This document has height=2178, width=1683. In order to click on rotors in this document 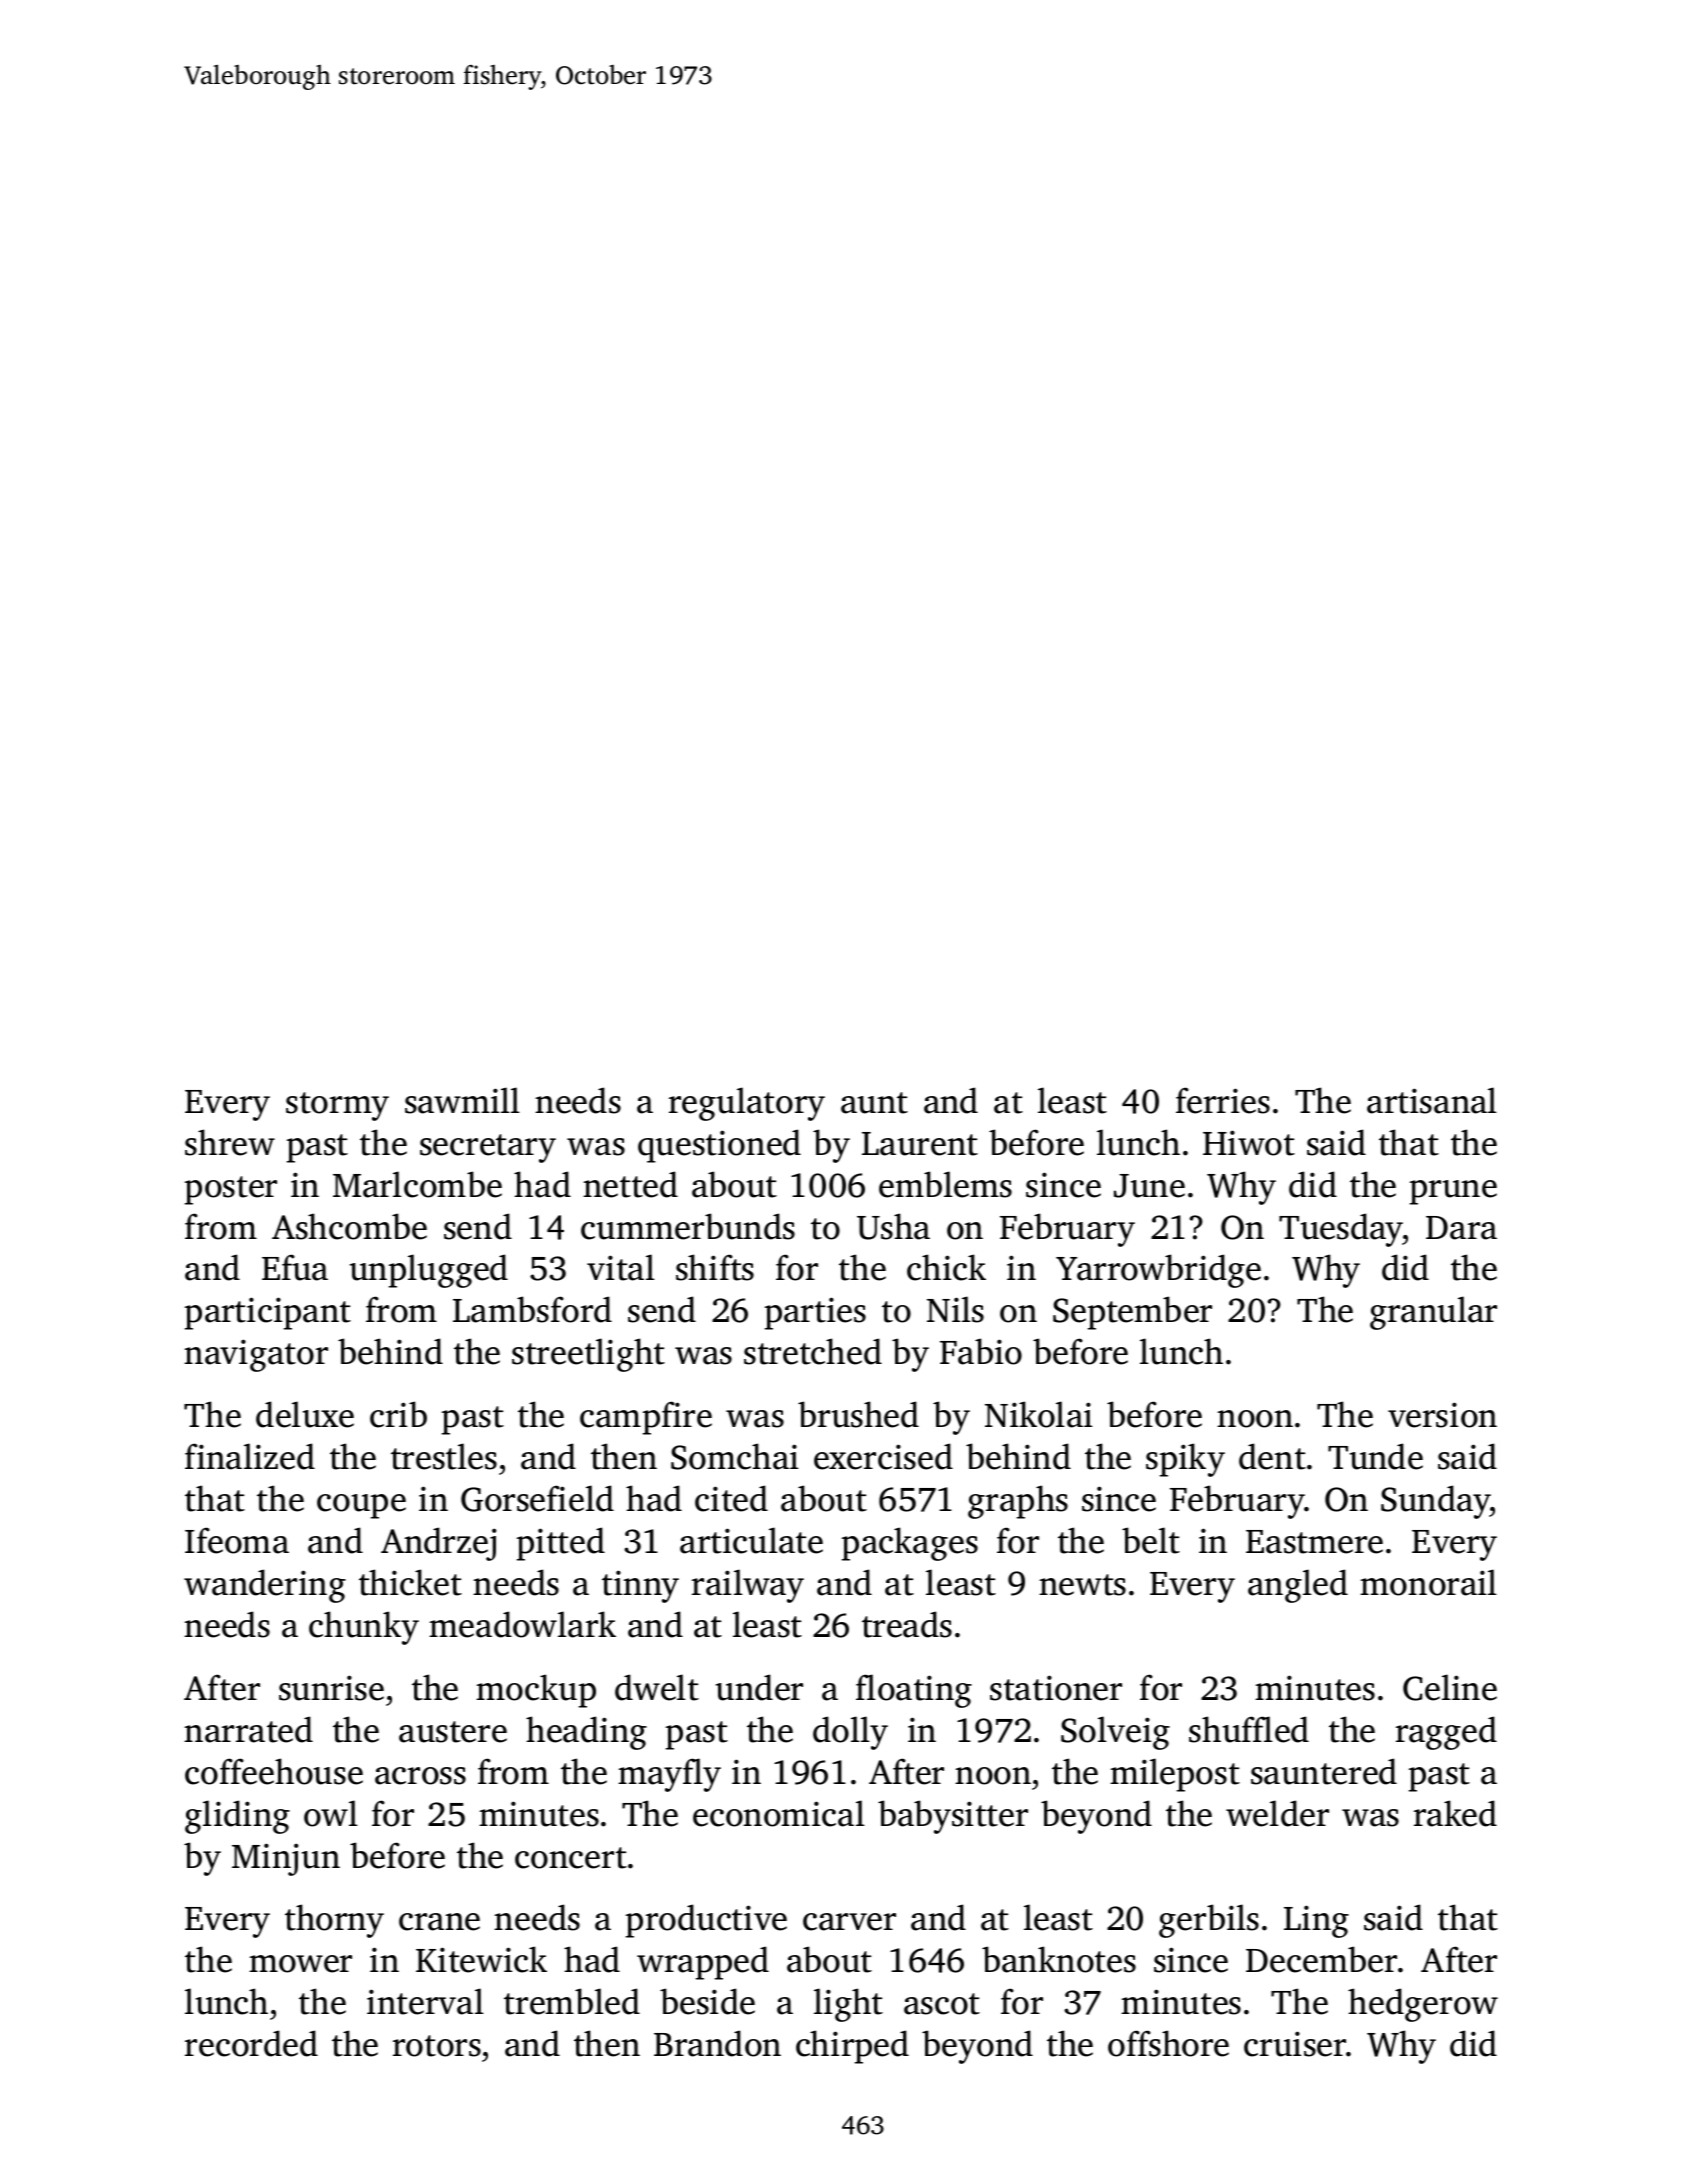, I will do `click(437, 2046)`.
